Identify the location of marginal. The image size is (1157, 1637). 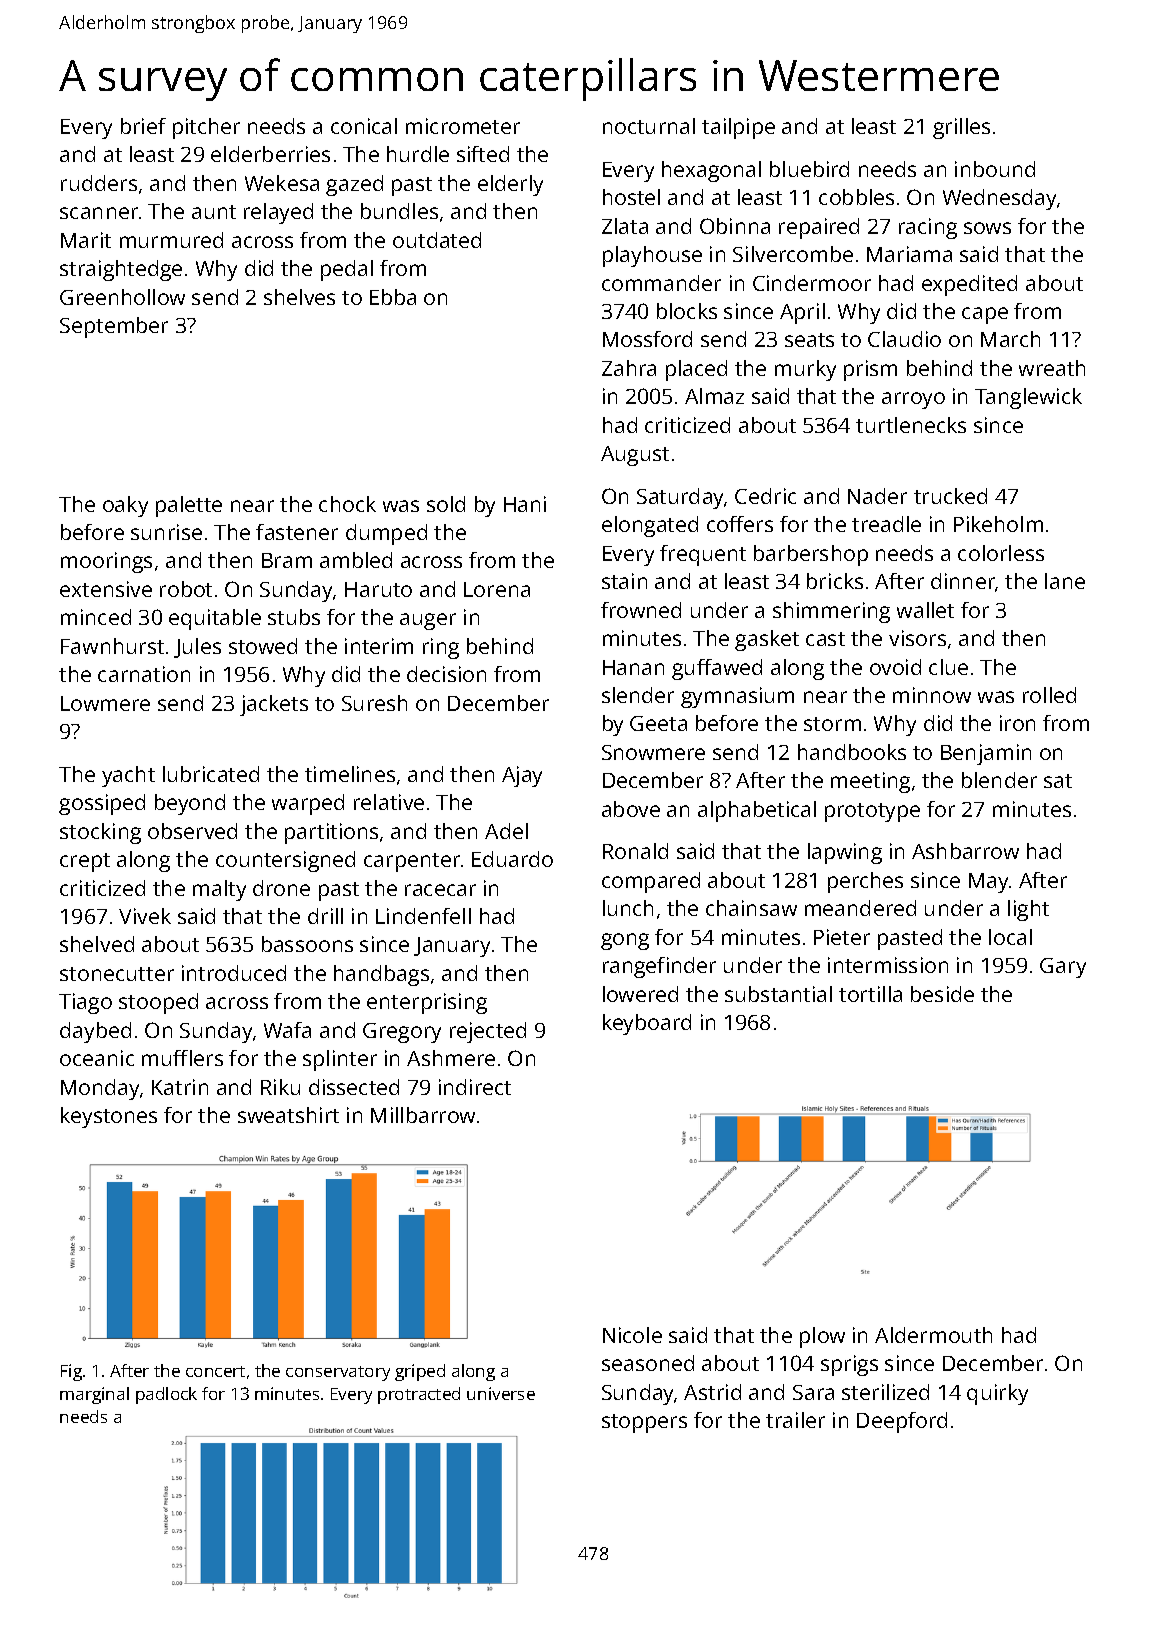
(94, 1395).
